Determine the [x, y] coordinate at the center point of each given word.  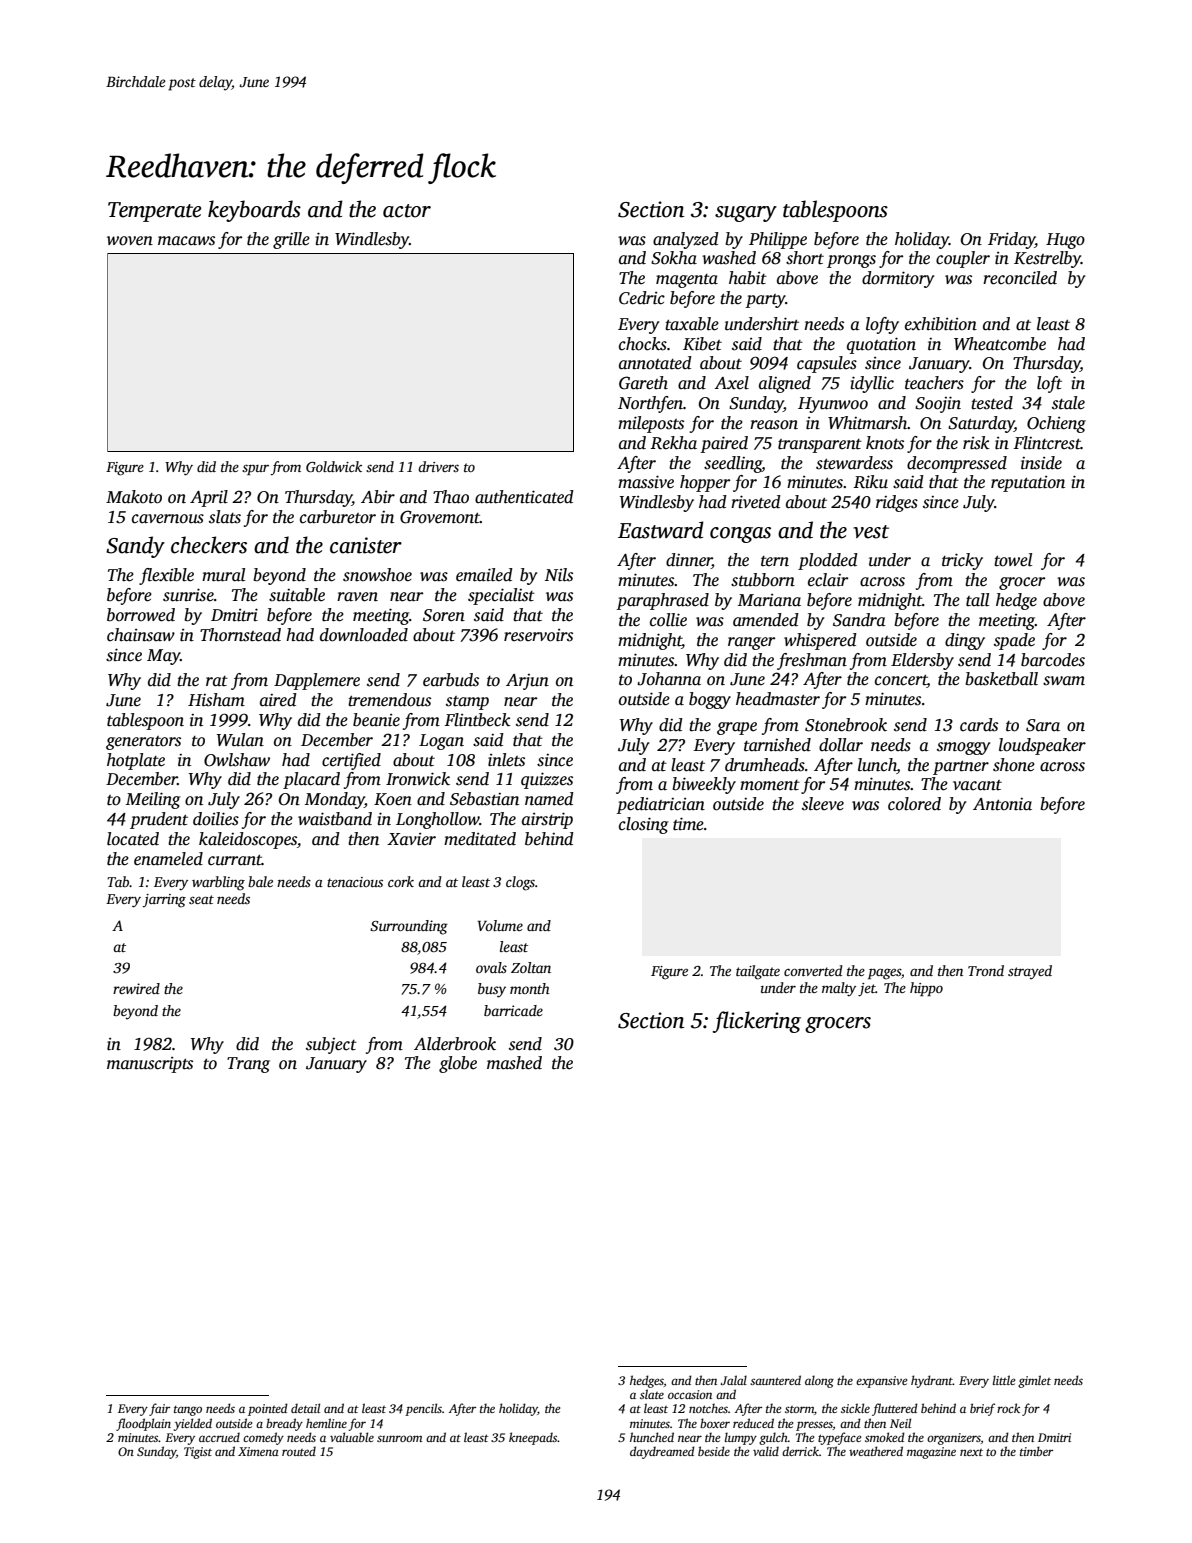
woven [130, 241]
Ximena [258, 1451]
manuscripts [150, 1065]
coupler [963, 259]
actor [407, 211]
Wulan [240, 740]
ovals [491, 967]
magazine [931, 1453]
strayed [1030, 972]
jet [867, 990]
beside [714, 1451]
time [688, 824]
